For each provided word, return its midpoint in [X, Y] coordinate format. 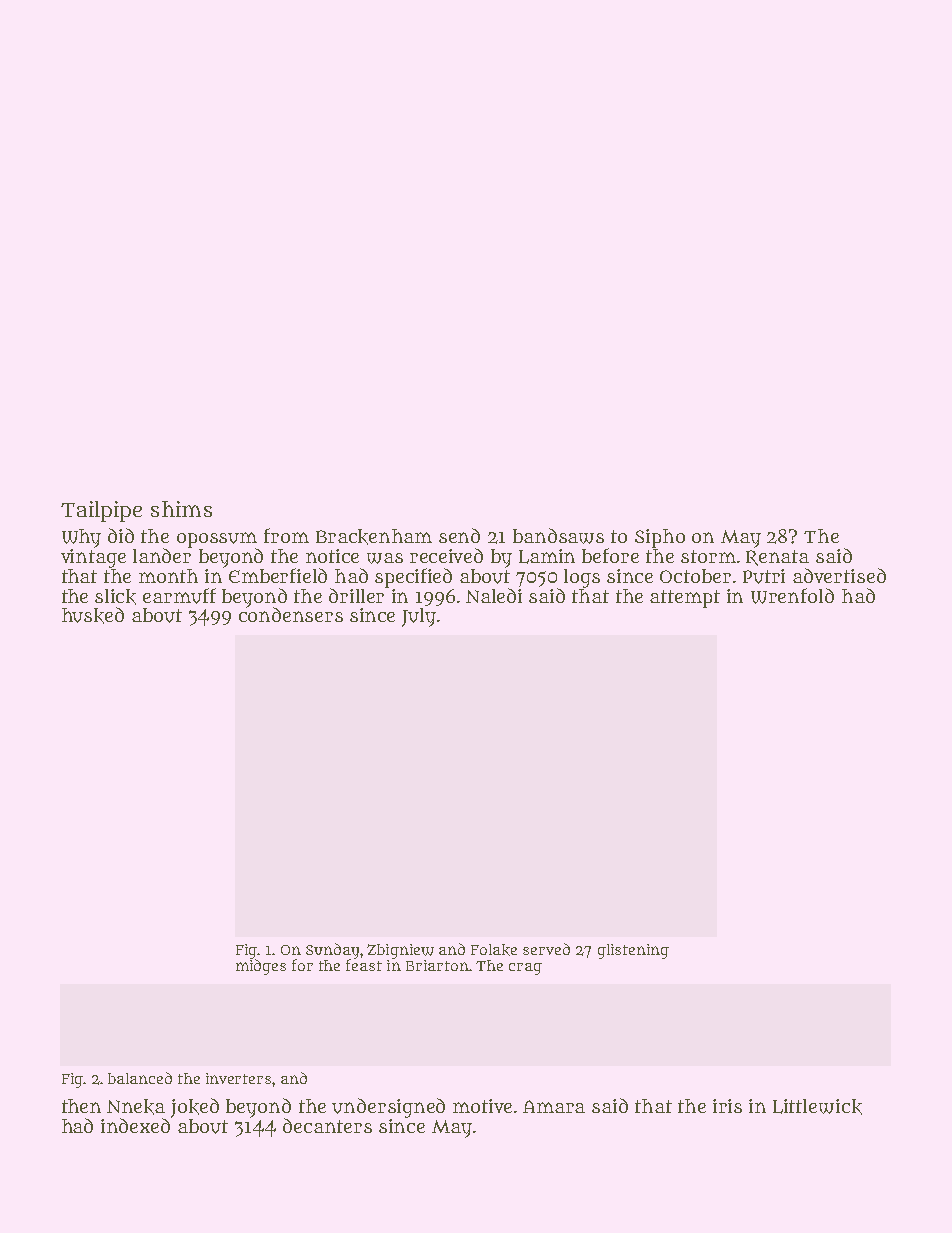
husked [93, 615]
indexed [135, 1125]
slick [115, 597]
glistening [633, 951]
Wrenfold [792, 596]
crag [525, 969]
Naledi [494, 595]
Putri [764, 576]
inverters [238, 1078]
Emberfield [278, 575]
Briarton [437, 965]
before [610, 555]
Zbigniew [400, 951]
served [546, 949]
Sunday [332, 951]
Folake [494, 950]
